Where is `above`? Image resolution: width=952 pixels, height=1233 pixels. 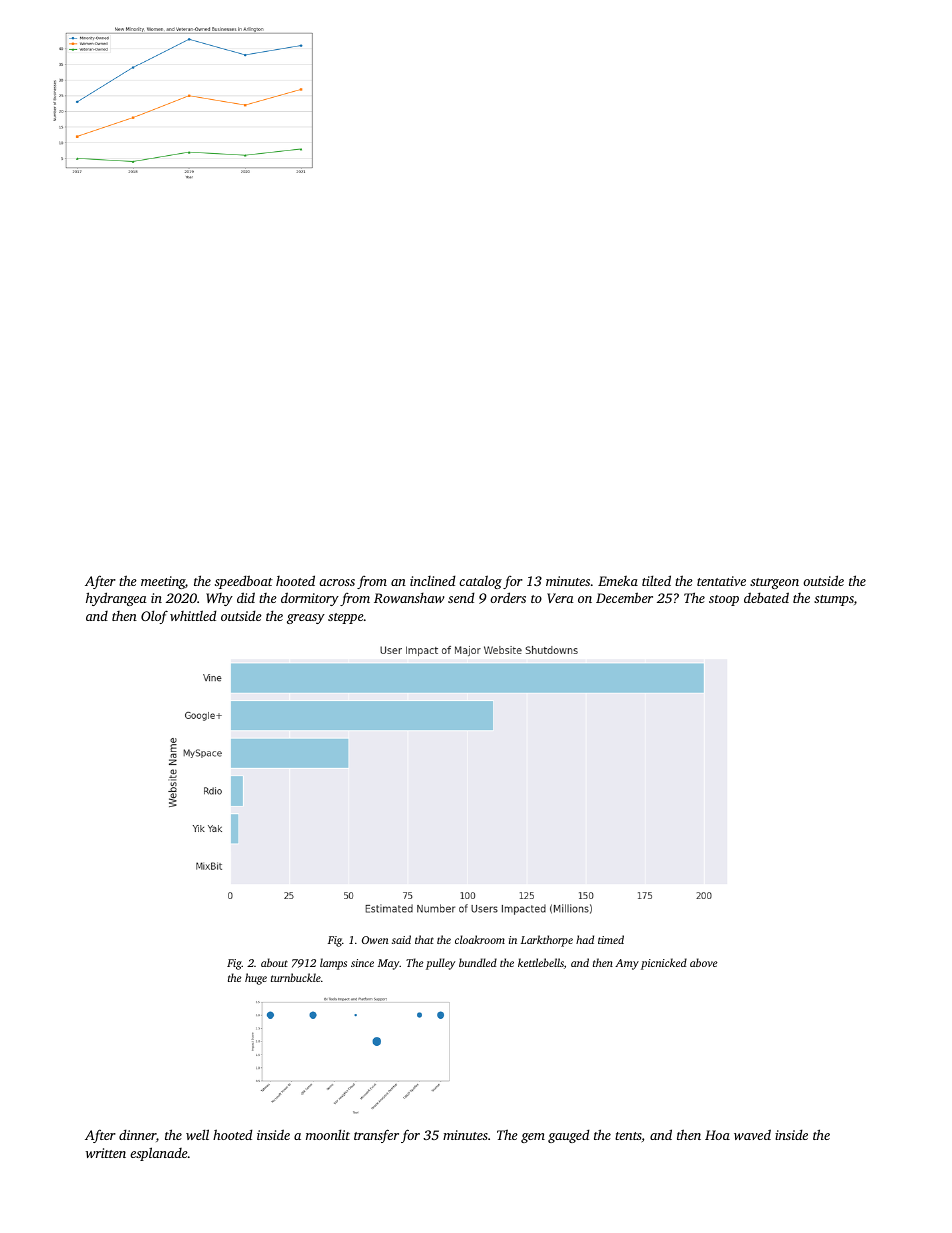 above is located at coordinates (703, 962).
